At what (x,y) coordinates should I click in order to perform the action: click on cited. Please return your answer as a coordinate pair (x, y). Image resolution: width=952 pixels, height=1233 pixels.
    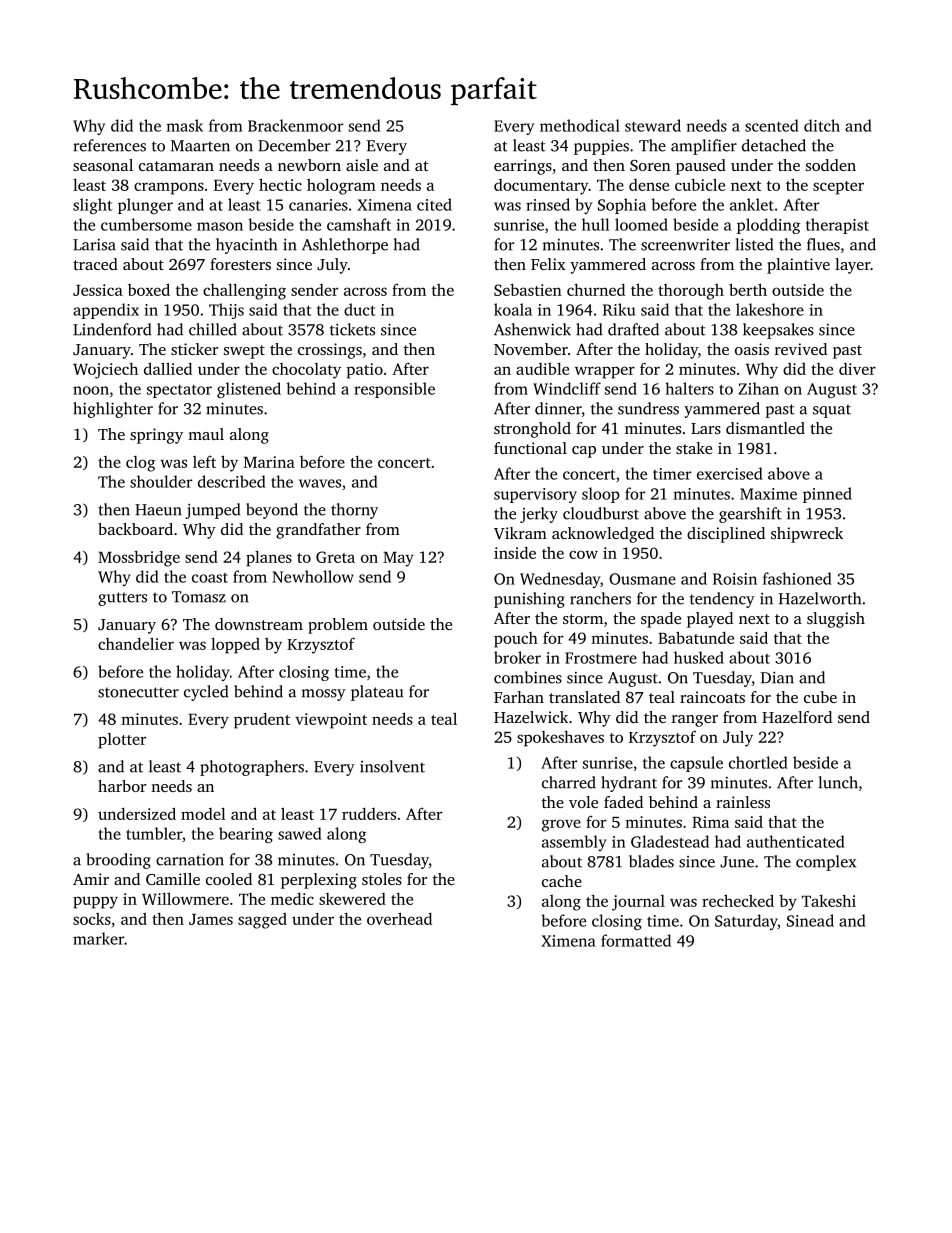
    Looking at the image, I should click on (434, 204).
